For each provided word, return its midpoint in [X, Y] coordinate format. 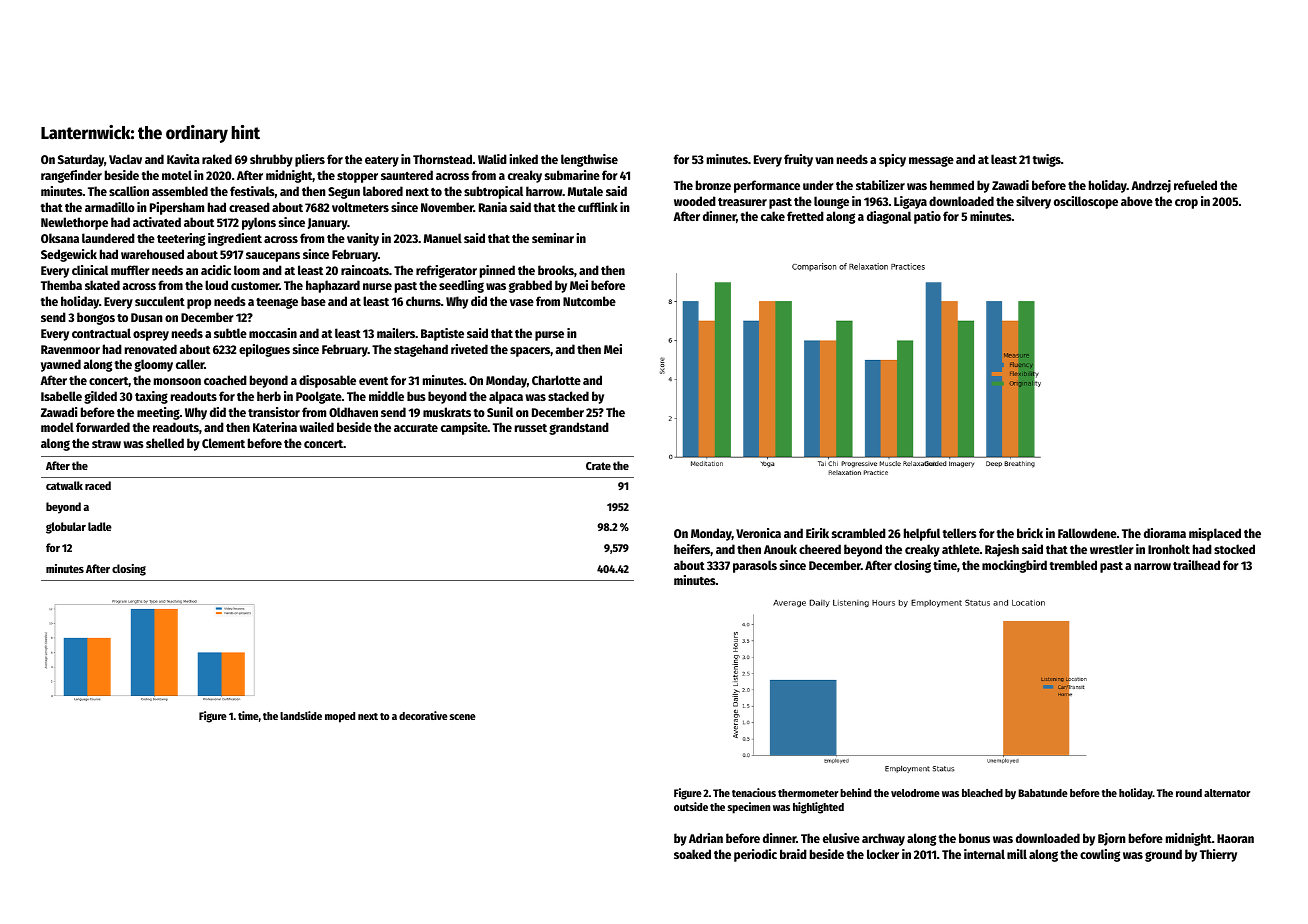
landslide [301, 715]
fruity [798, 160]
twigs [1047, 160]
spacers [530, 352]
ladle [100, 526]
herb [269, 396]
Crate [598, 466]
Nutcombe [589, 301]
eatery [382, 161]
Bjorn [1112, 839]
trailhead [1196, 565]
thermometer [808, 793]
